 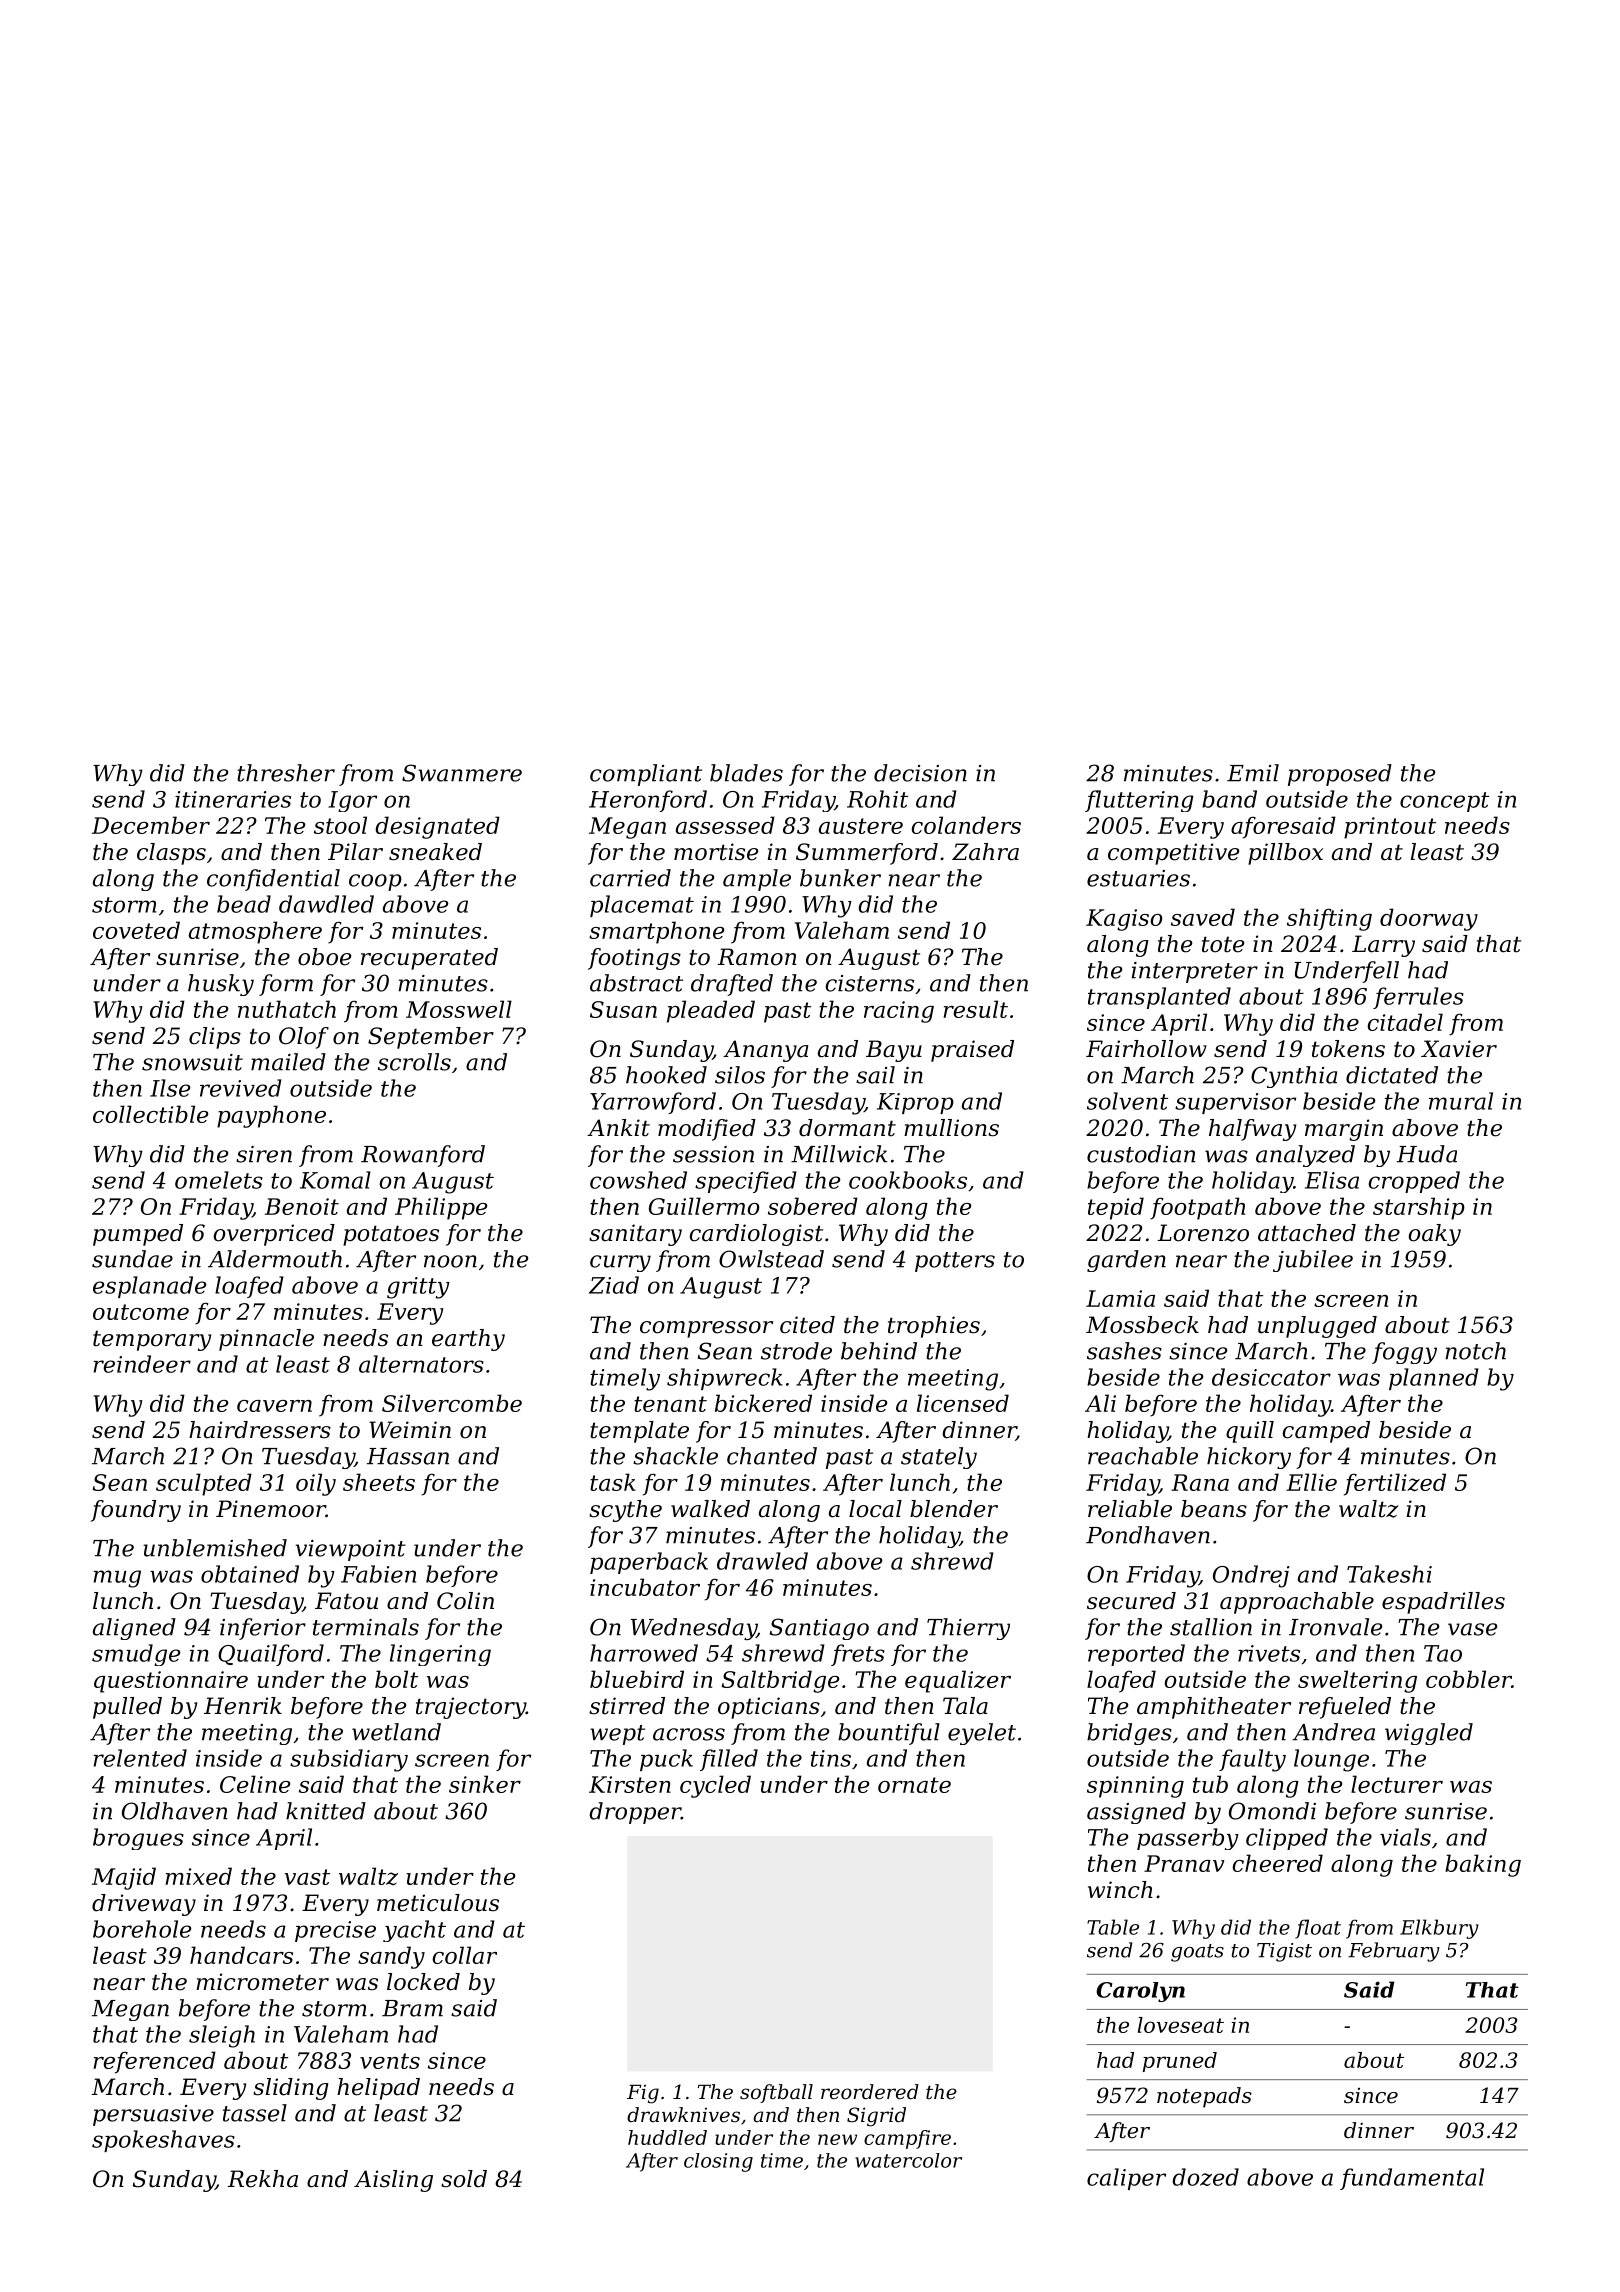 I want to click on fertilized, so click(x=1395, y=1484).
